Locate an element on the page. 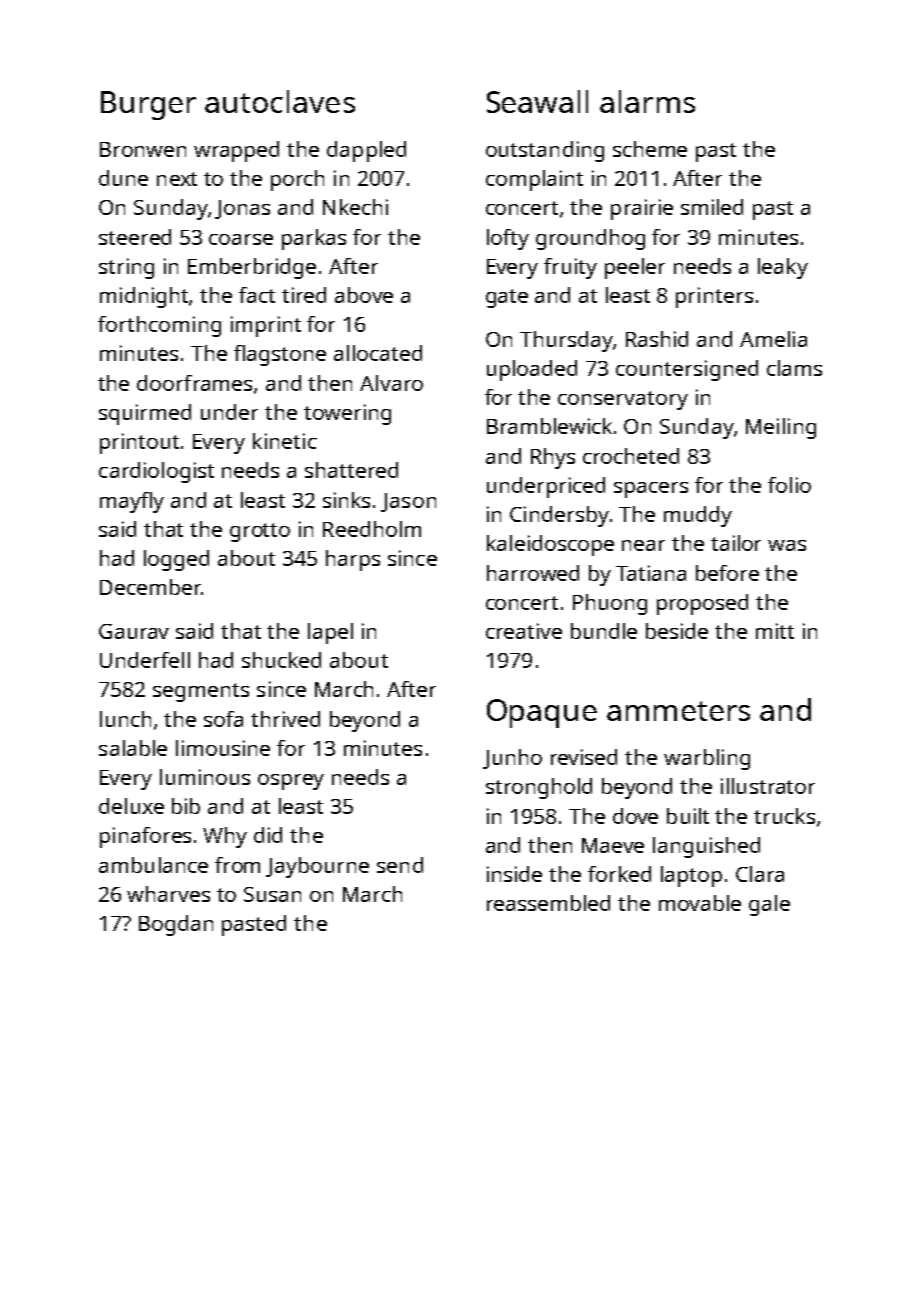 Image resolution: width=924 pixels, height=1314 pixels. Cindersby is located at coordinates (559, 516).
